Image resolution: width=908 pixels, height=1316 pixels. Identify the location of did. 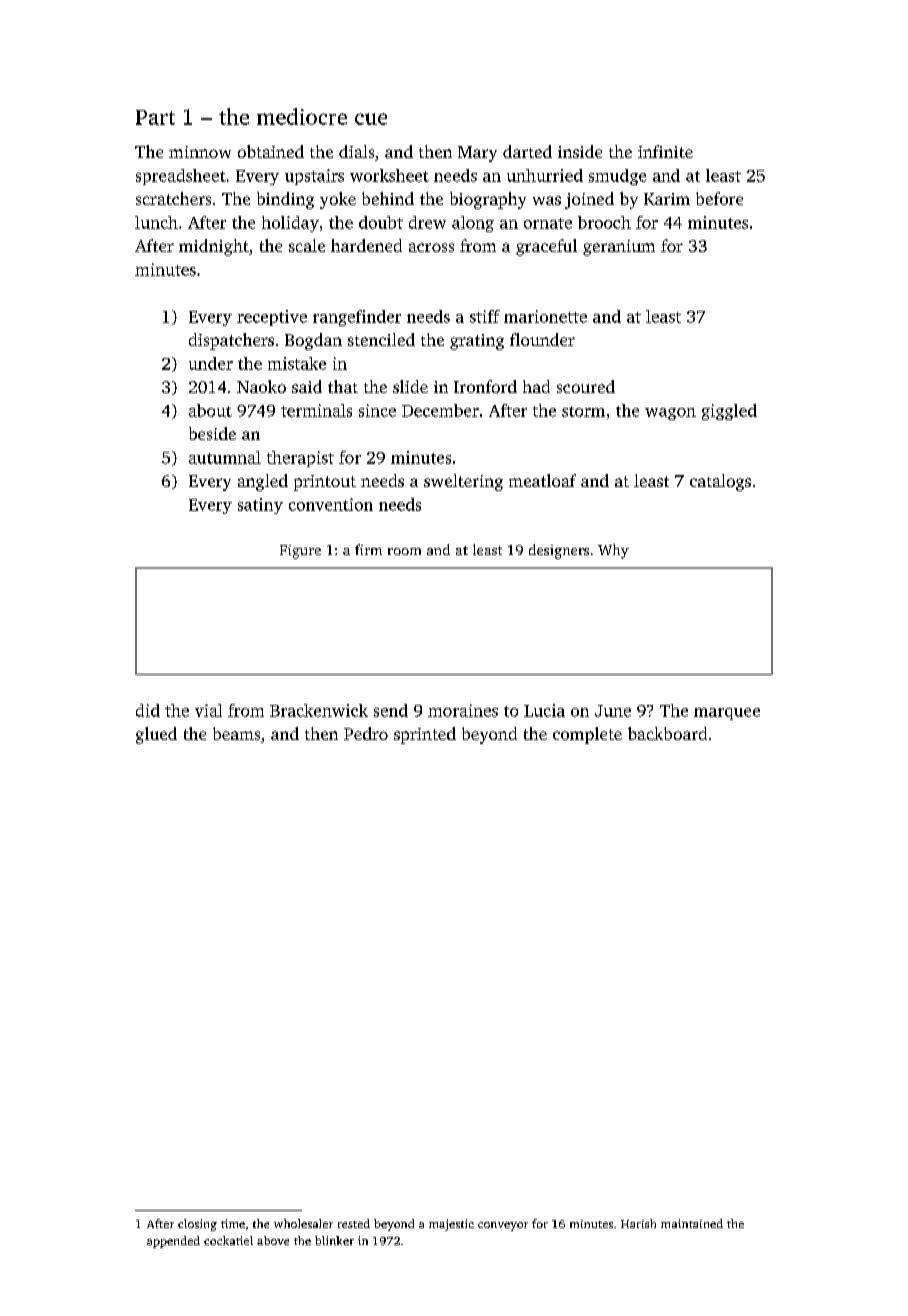
(148, 710).
